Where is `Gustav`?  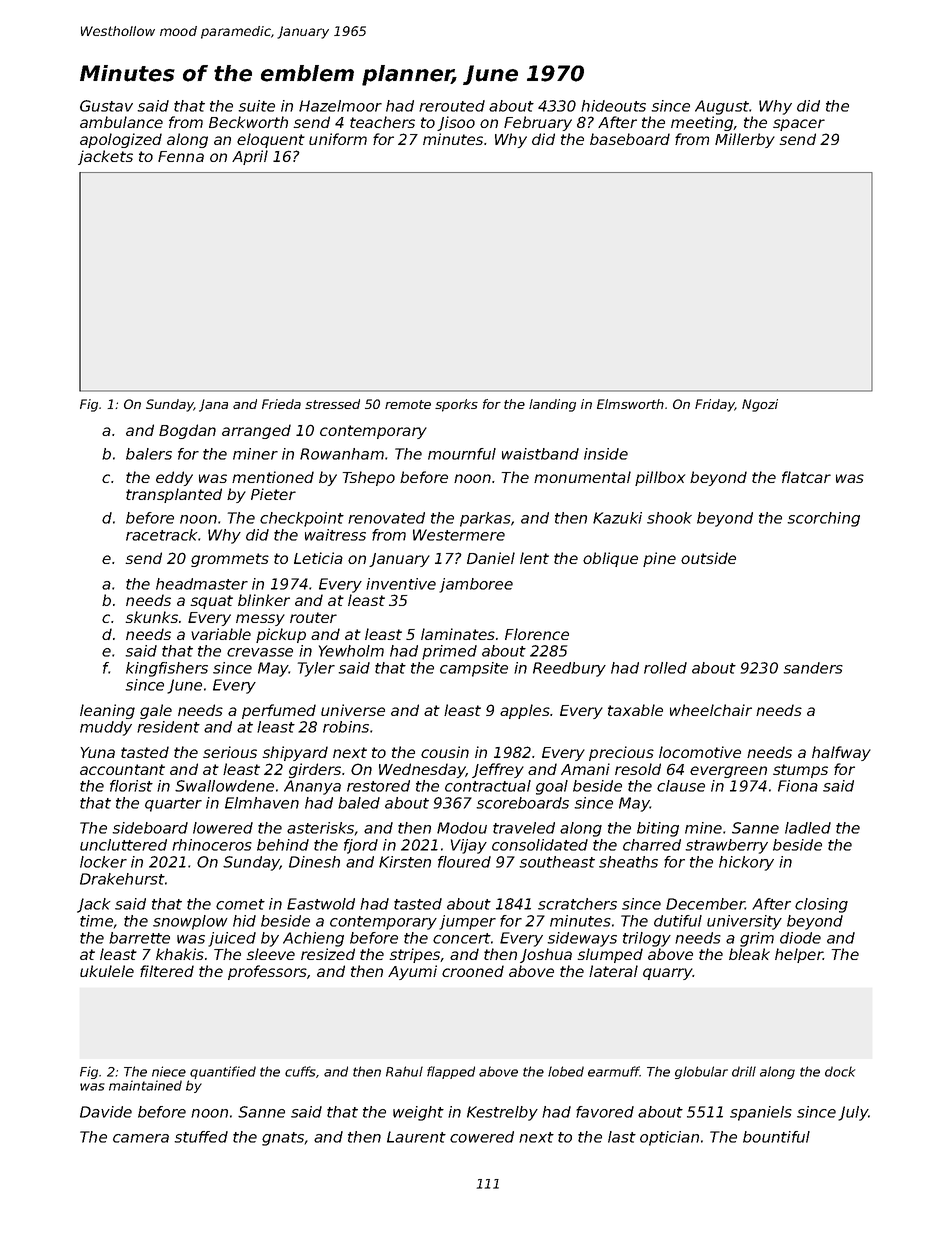
Gustav is located at coordinates (106, 106).
